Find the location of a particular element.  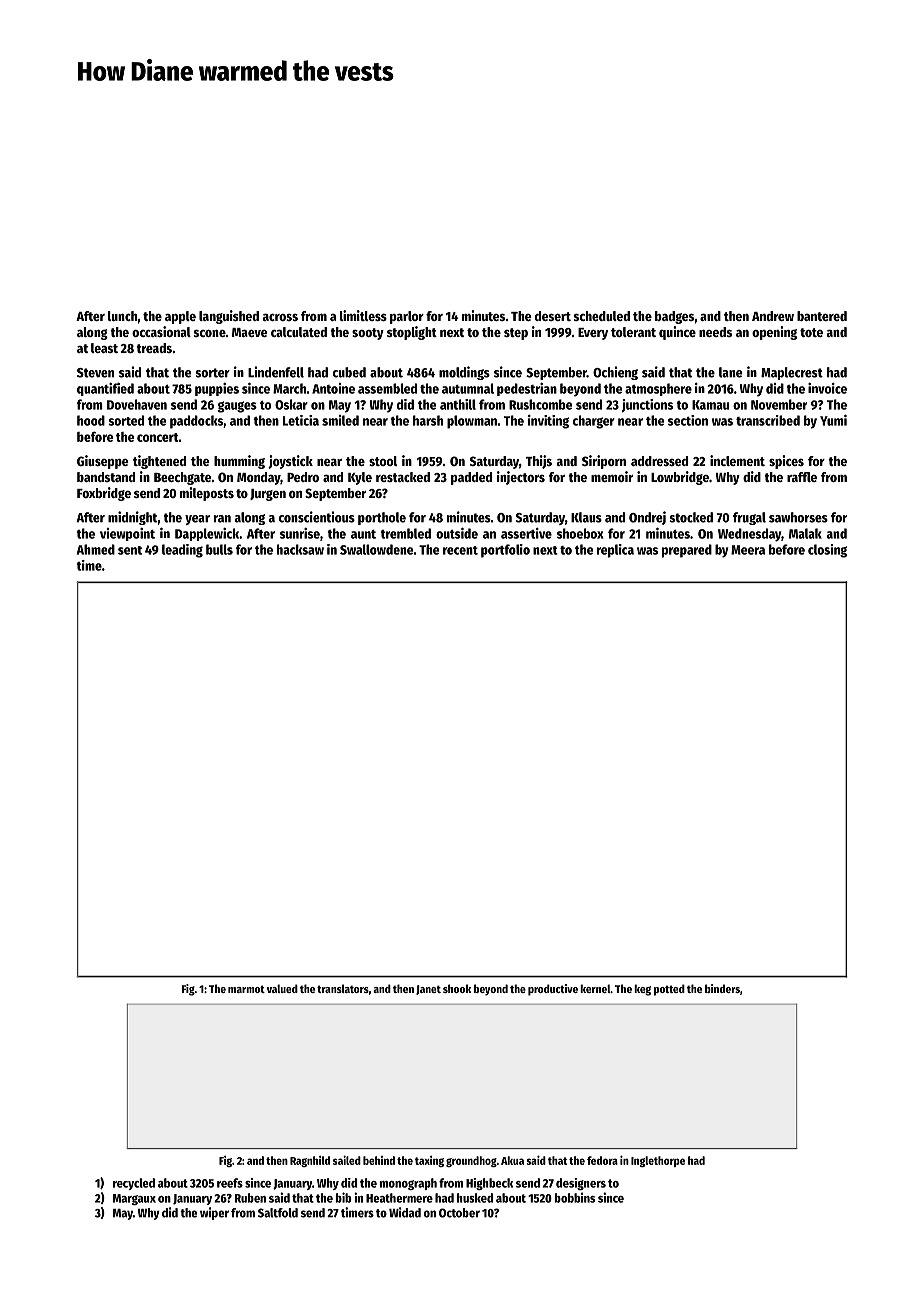

Meera is located at coordinates (748, 550).
